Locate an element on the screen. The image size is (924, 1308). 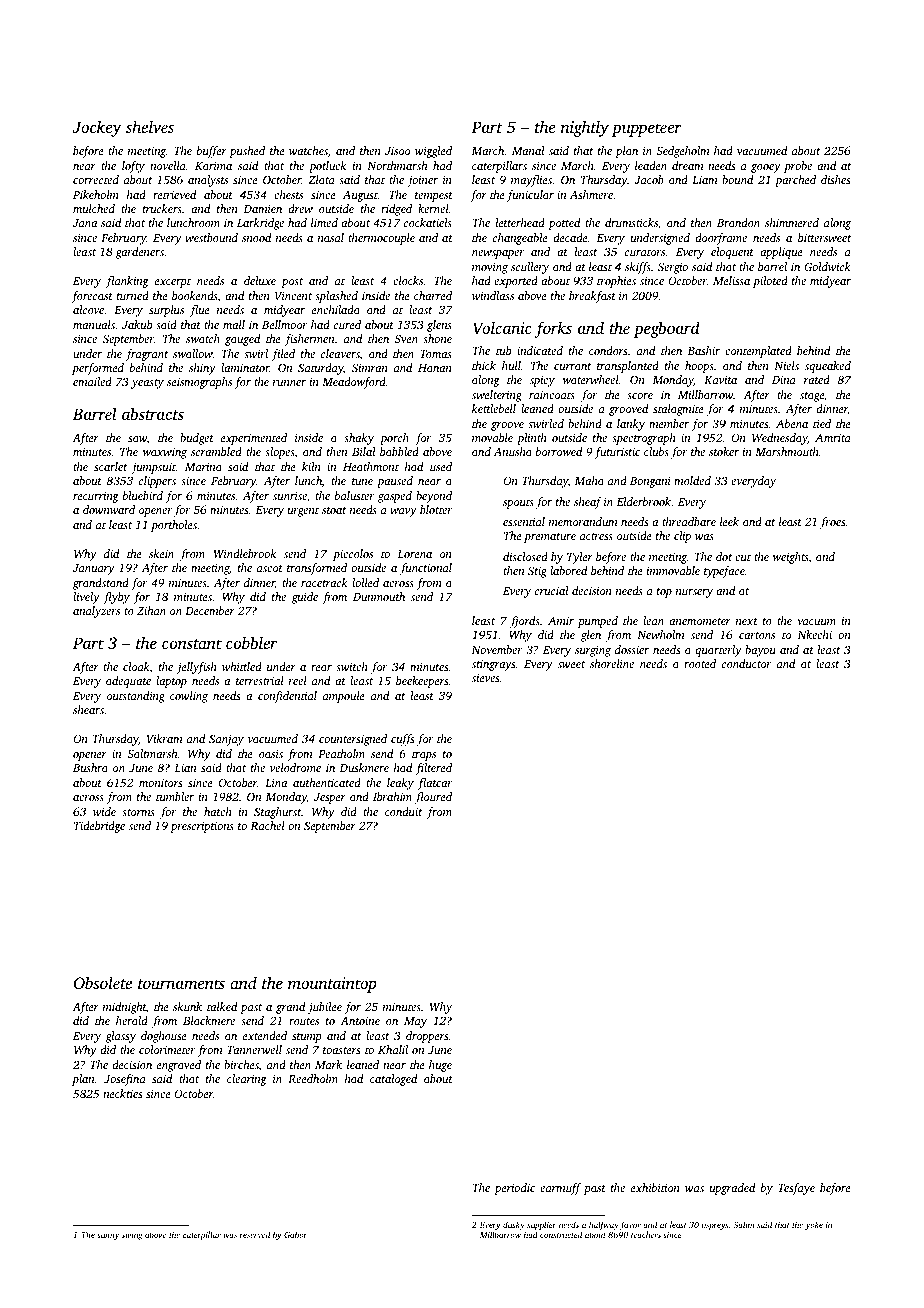
reserved is located at coordinates (255, 1234).
